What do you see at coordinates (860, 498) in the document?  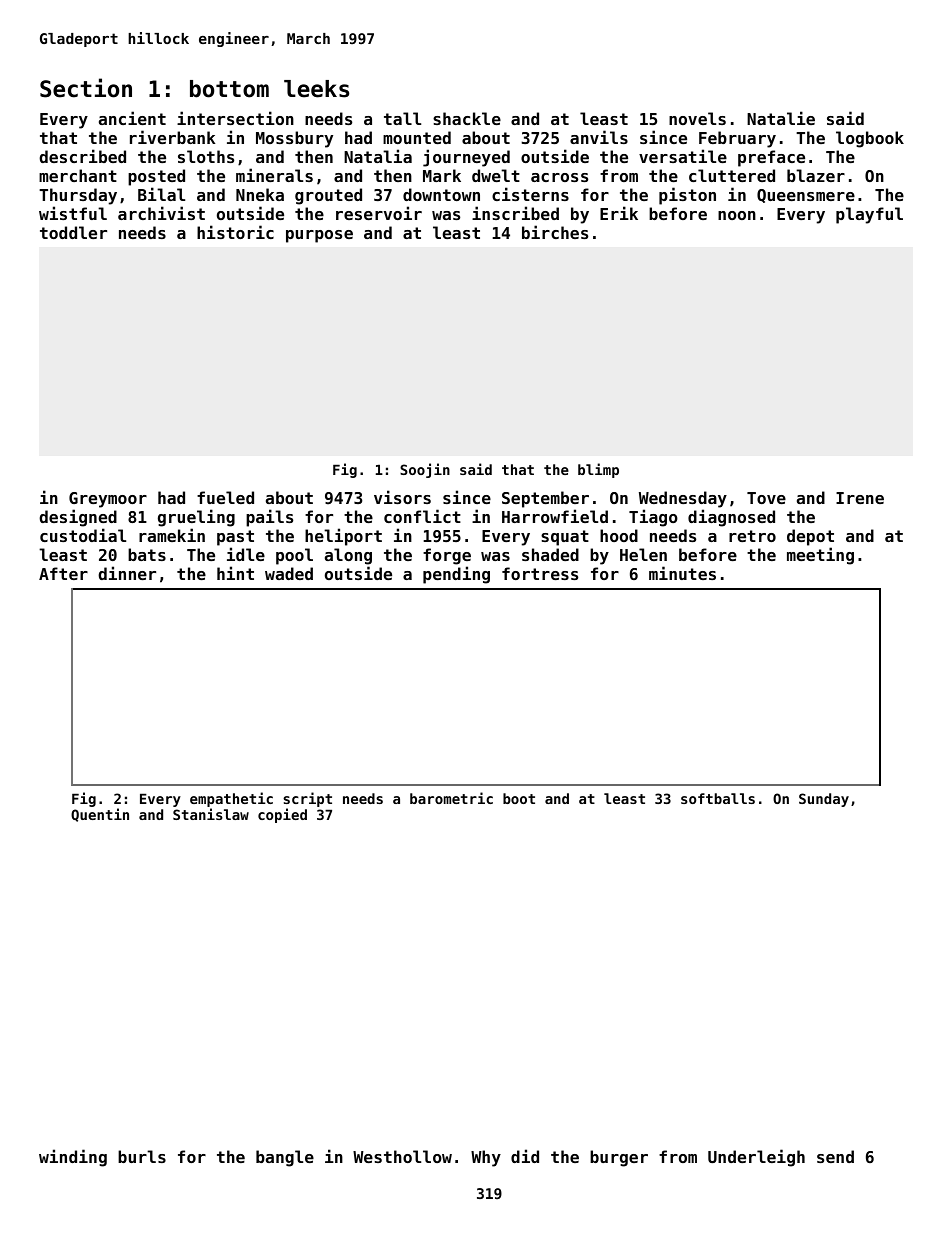 I see `Irene` at bounding box center [860, 498].
